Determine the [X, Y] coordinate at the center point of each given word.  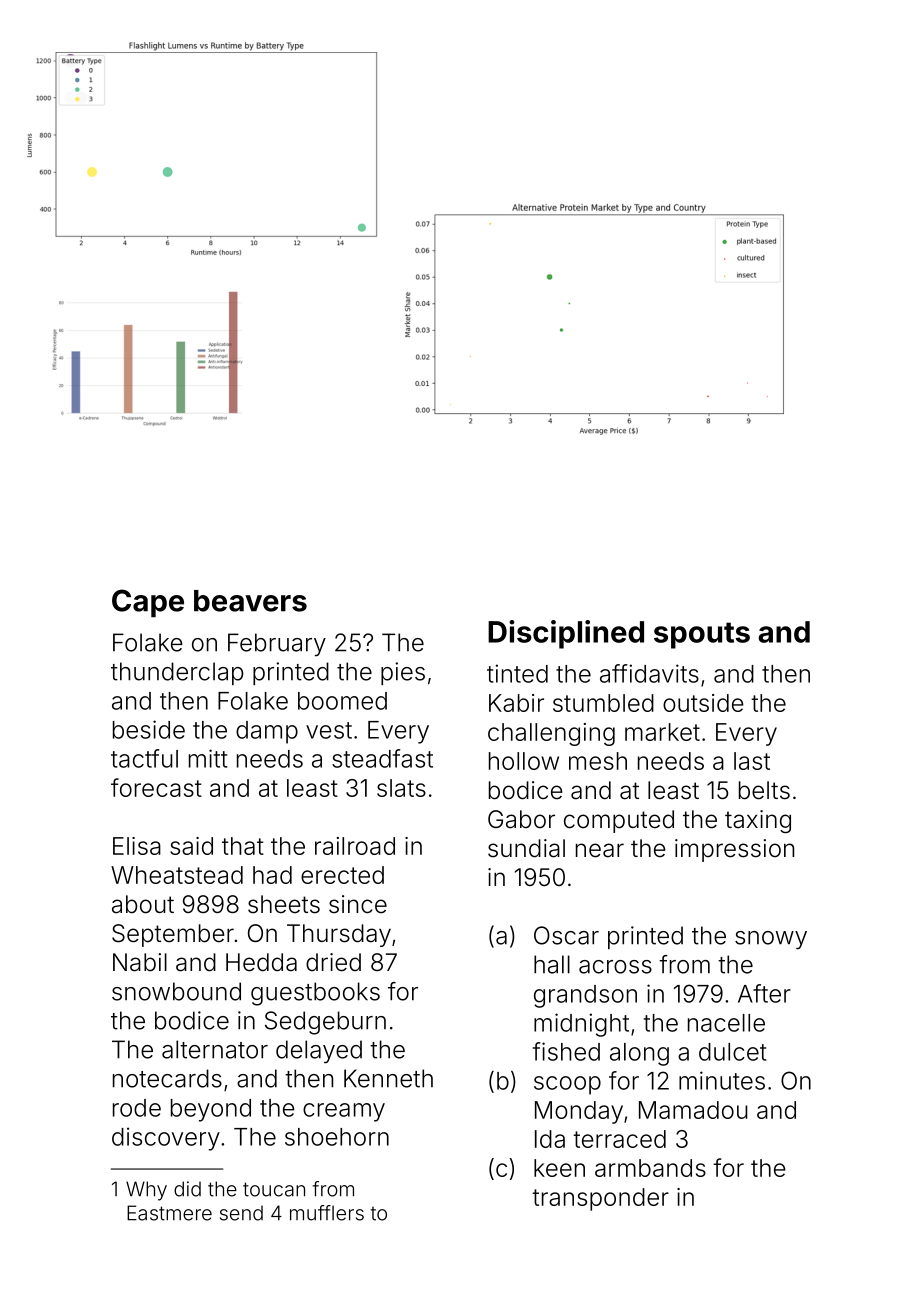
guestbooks [315, 994]
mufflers [327, 1213]
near [600, 850]
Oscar [566, 935]
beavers [250, 601]
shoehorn [337, 1137]
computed [619, 821]
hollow [524, 761]
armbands [650, 1168]
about [143, 904]
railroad [355, 846]
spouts [702, 635]
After [764, 993]
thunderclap [177, 673]
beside [149, 729]
